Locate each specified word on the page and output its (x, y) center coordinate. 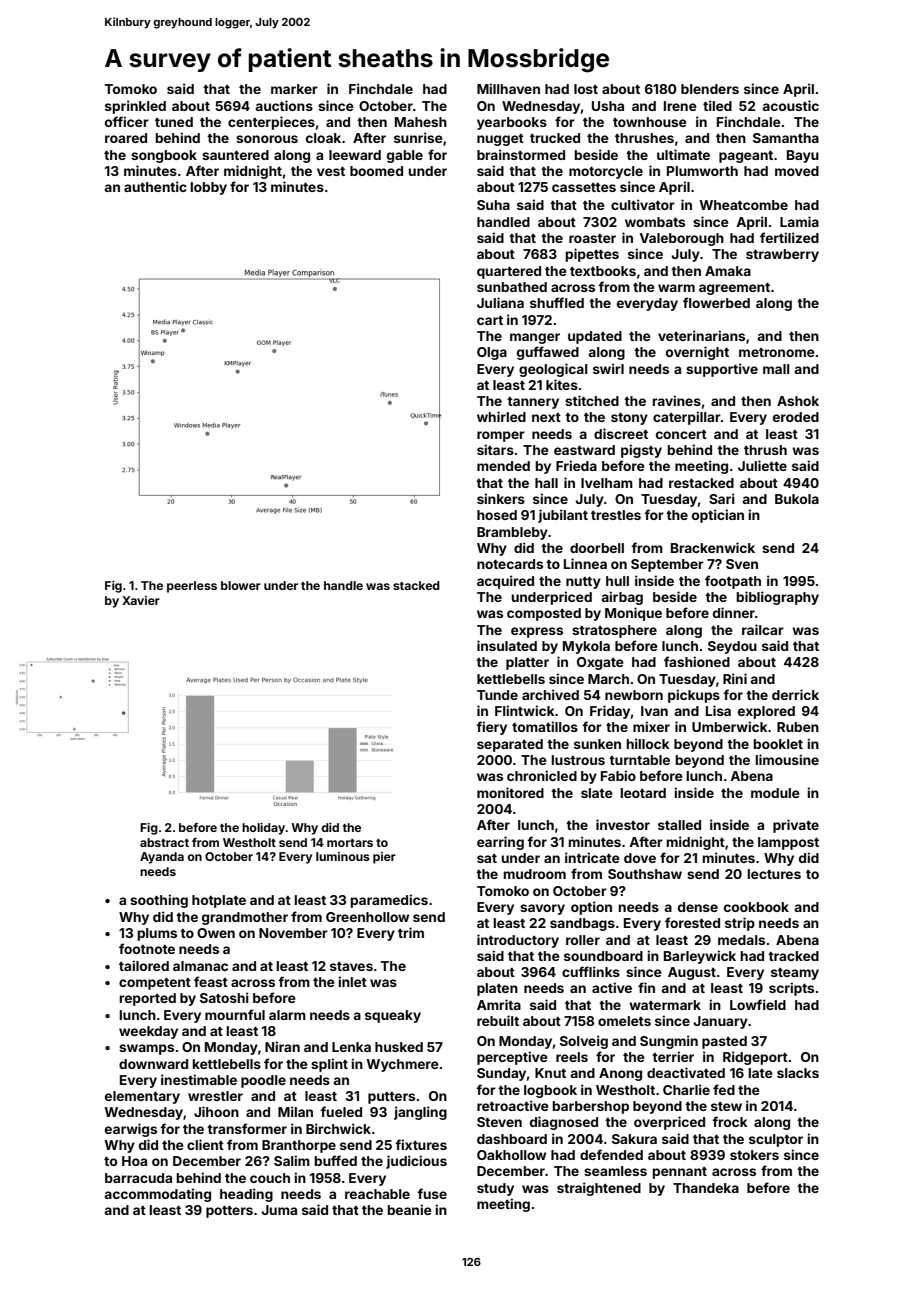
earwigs (131, 1130)
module (775, 793)
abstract (164, 842)
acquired (505, 582)
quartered (509, 272)
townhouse (650, 122)
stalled (679, 825)
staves (351, 966)
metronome (777, 352)
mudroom (535, 874)
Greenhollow (367, 917)
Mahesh (421, 122)
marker (294, 89)
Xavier (141, 600)
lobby (209, 188)
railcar (763, 629)
